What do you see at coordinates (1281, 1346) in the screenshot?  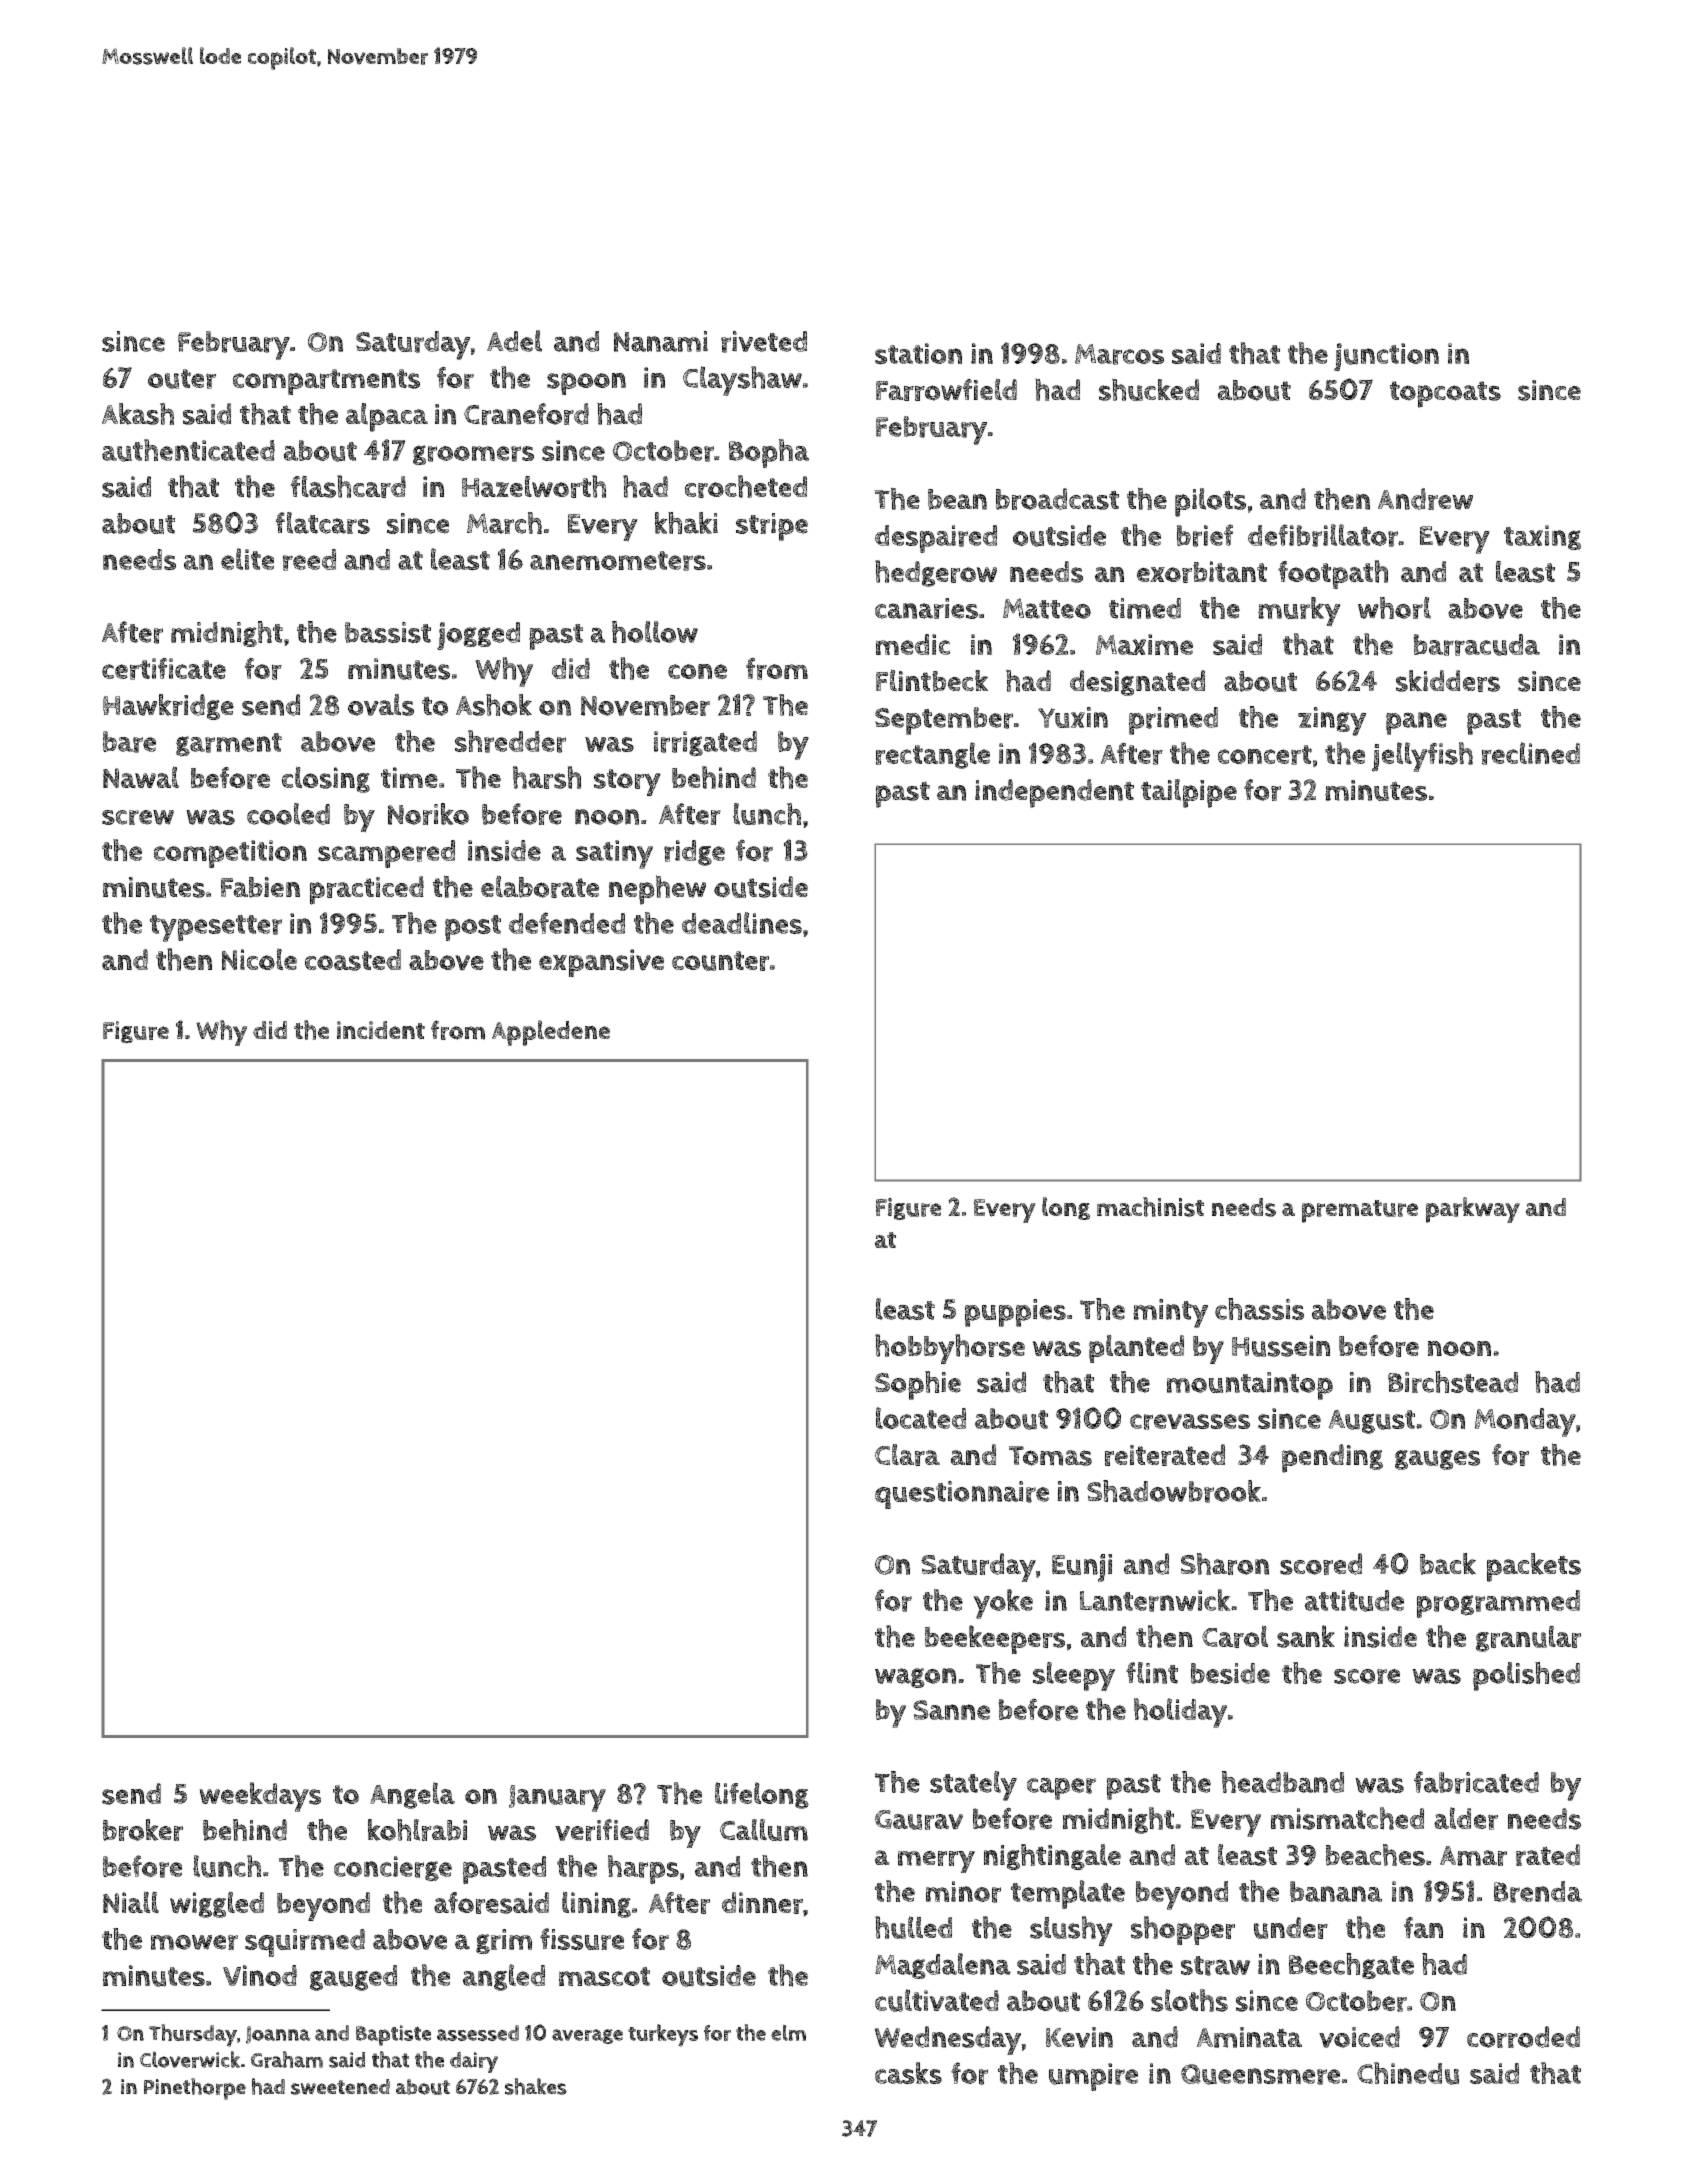 I see `Hussein` at bounding box center [1281, 1346].
